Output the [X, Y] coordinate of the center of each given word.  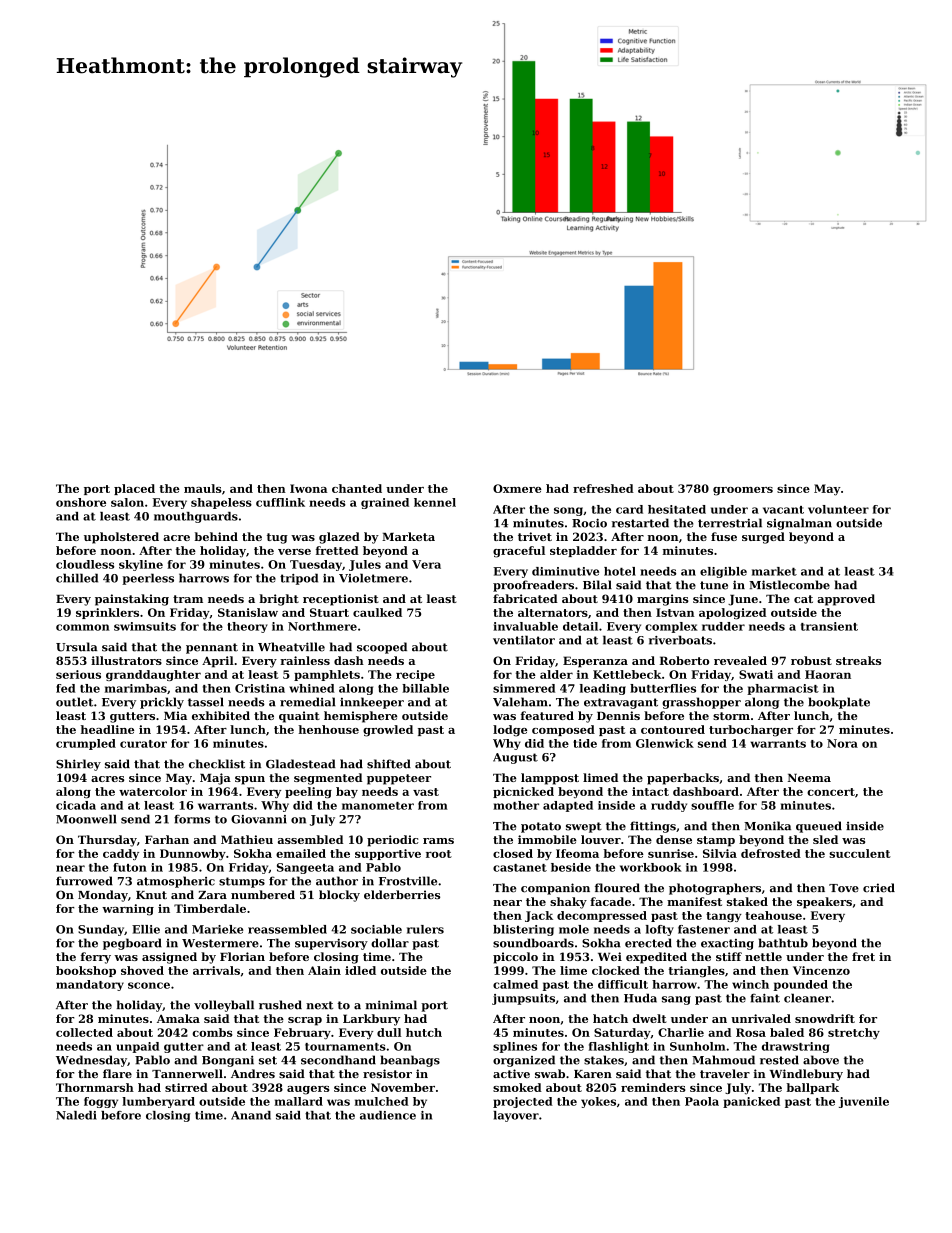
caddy [121, 854]
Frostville [408, 881]
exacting [727, 944]
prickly [162, 703]
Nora [842, 743]
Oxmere [517, 488]
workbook [651, 867]
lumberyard [158, 1102]
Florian [242, 956]
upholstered [121, 538]
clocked [616, 970]
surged [763, 538]
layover [516, 1116]
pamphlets [327, 675]
